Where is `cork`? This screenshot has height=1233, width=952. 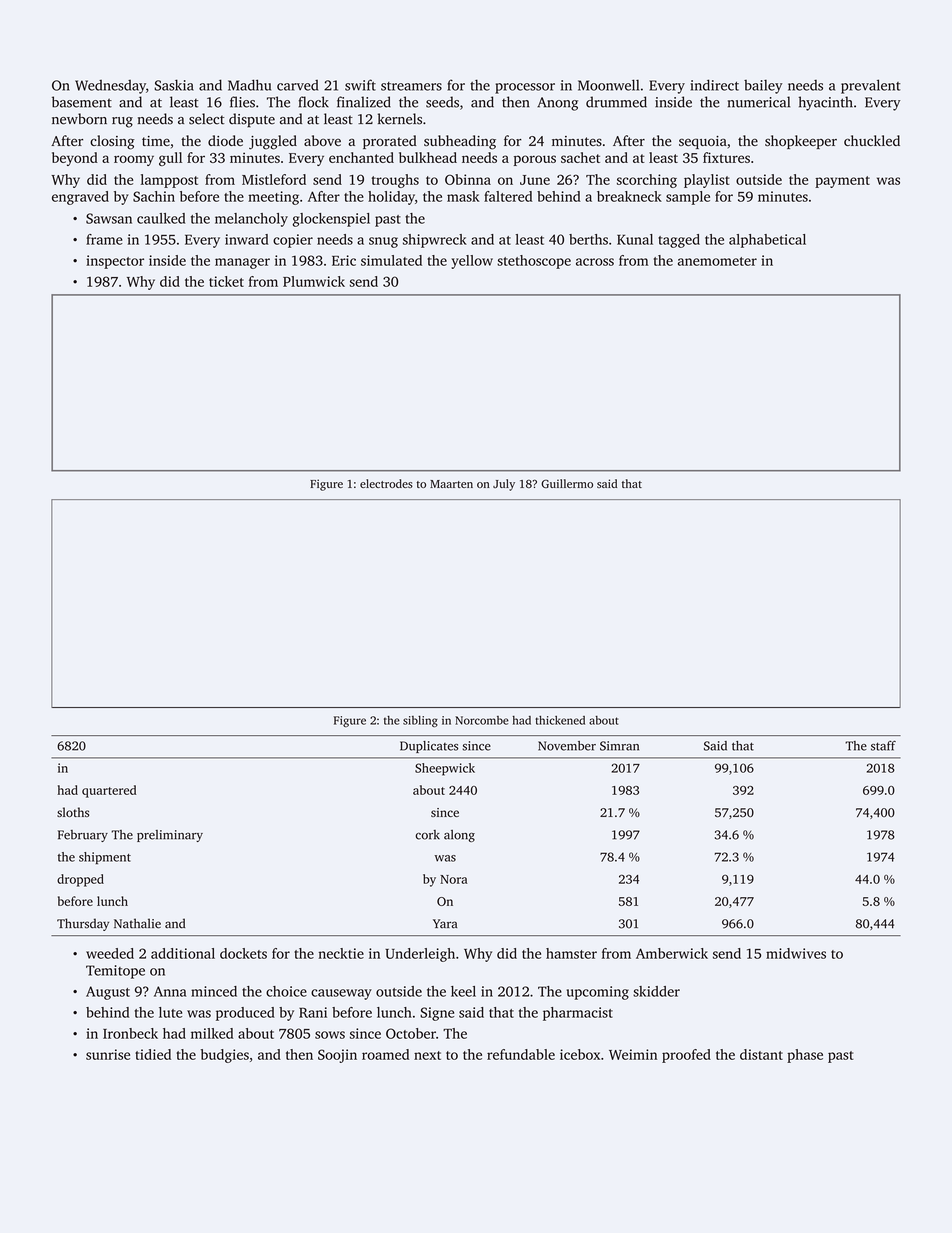 cork is located at coordinates (427, 835).
